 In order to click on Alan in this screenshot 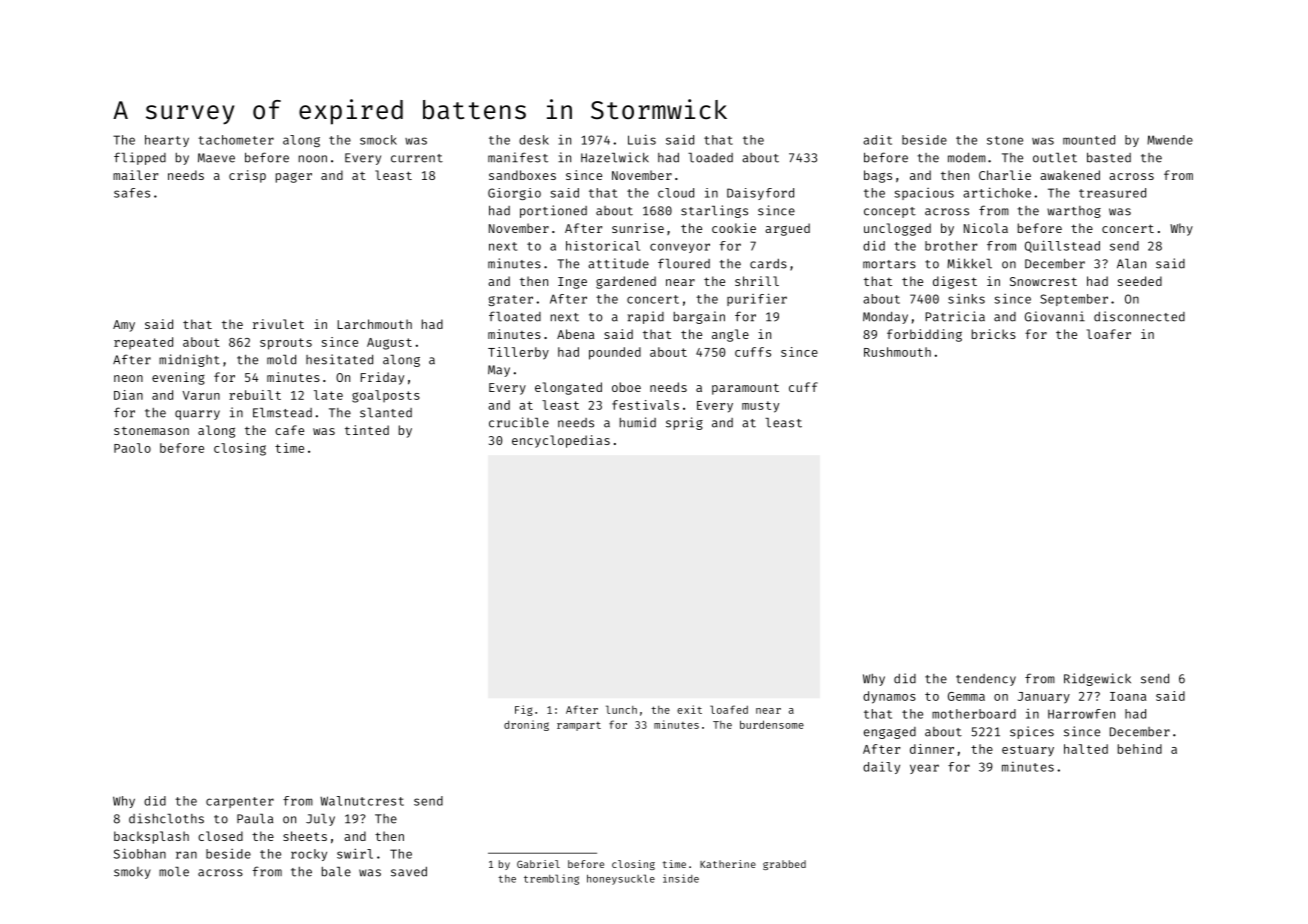, I will do `click(1131, 264)`.
